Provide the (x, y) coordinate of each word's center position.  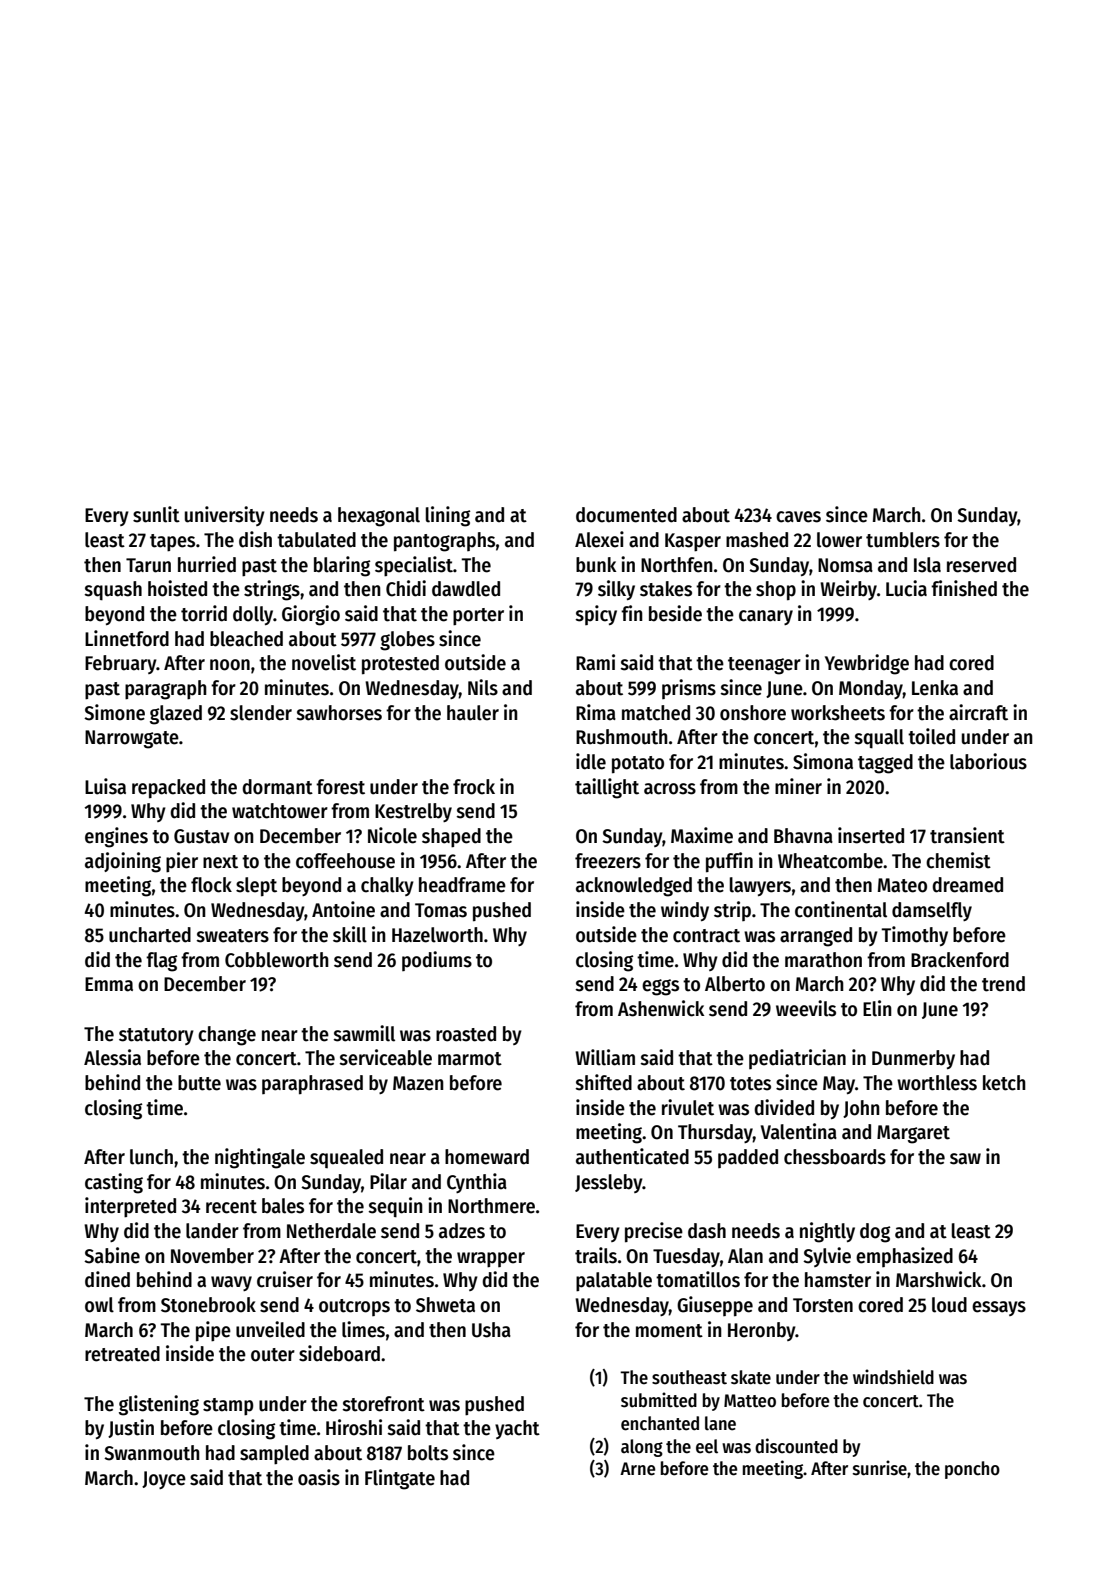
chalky (387, 886)
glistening (159, 1405)
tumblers (903, 540)
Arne (637, 1469)
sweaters (232, 936)
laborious (988, 761)
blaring (342, 566)
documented (626, 515)
